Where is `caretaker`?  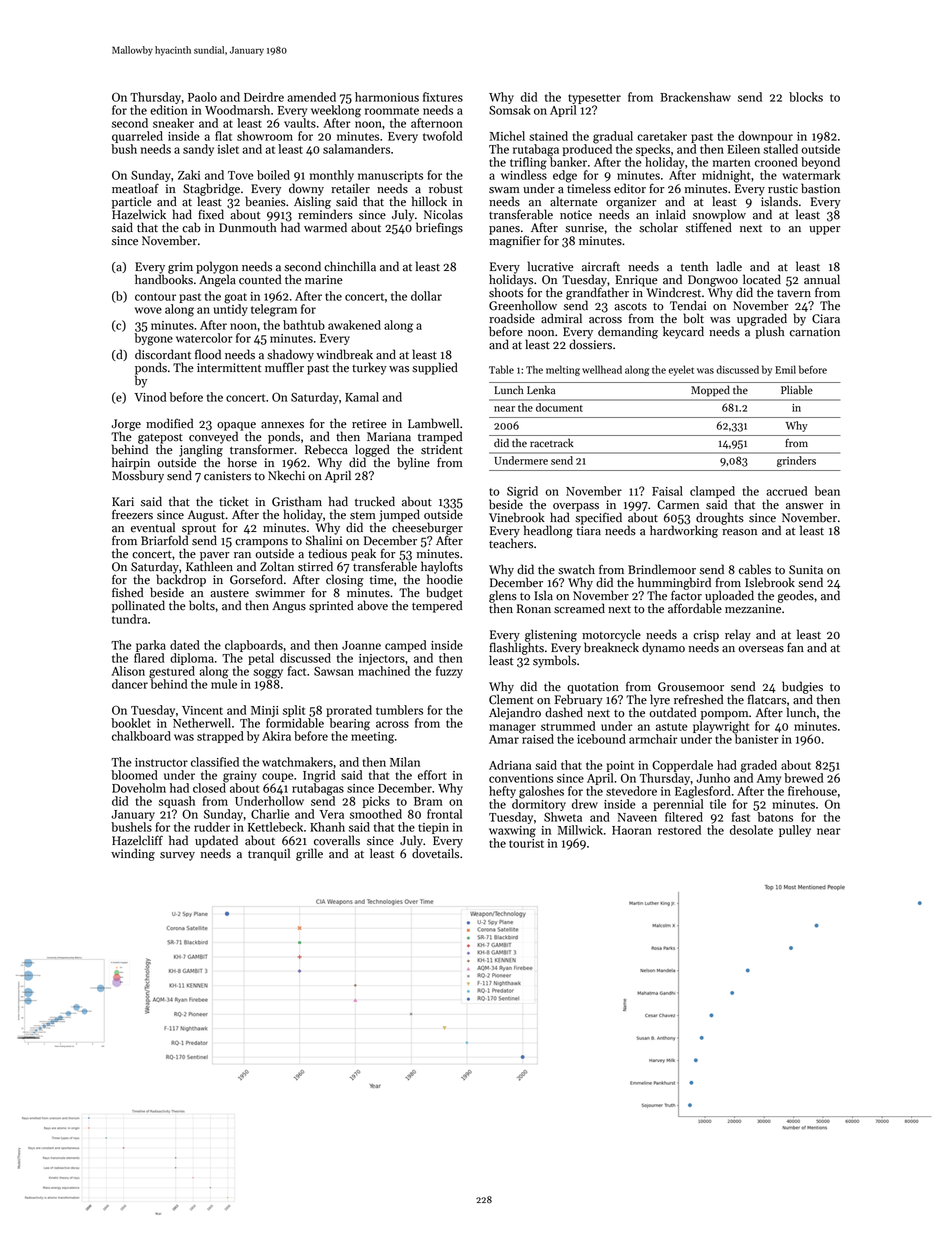
caretaker is located at coordinates (662, 136).
